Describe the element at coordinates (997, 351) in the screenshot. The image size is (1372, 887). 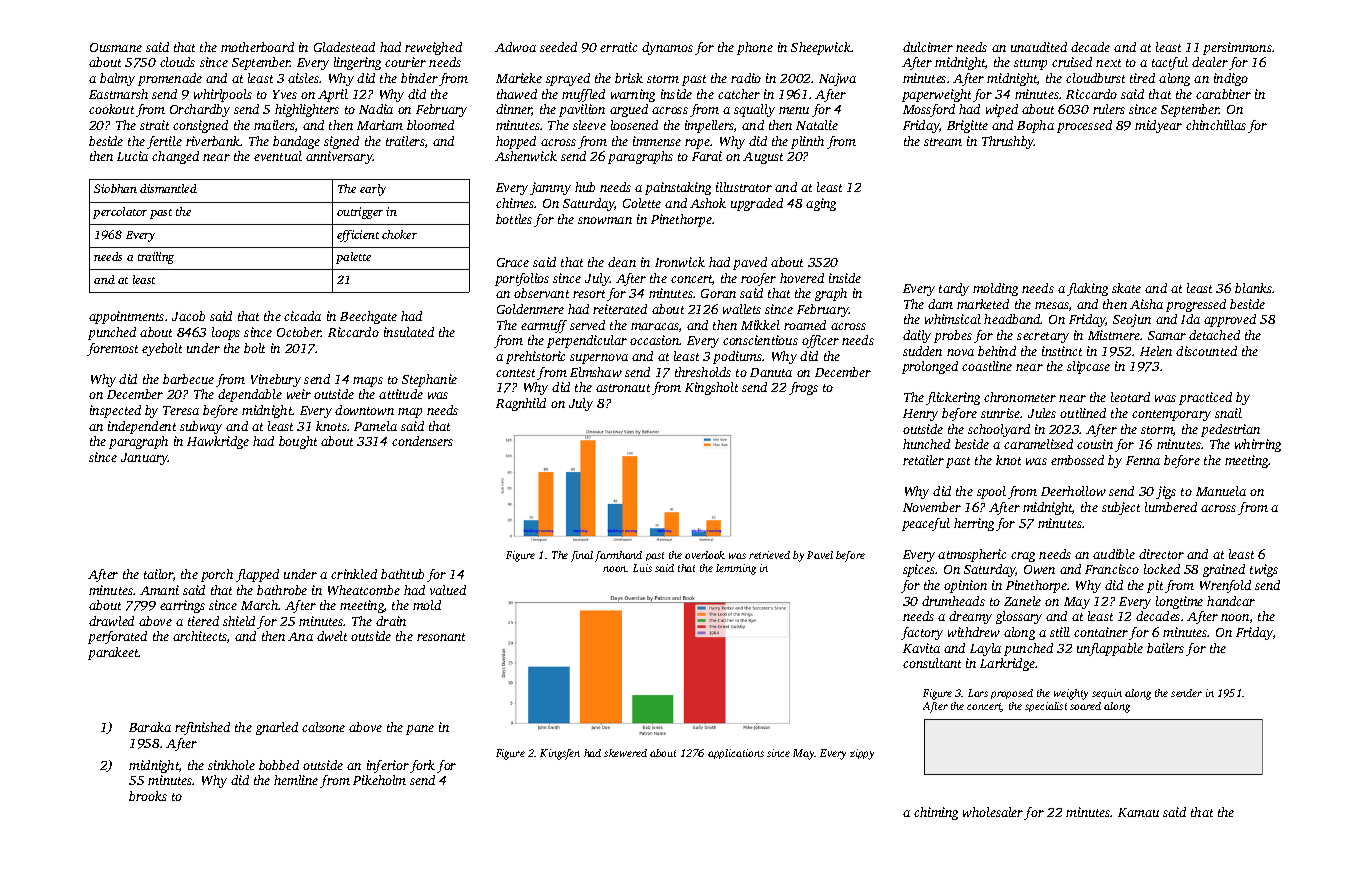
I see `behind` at that location.
